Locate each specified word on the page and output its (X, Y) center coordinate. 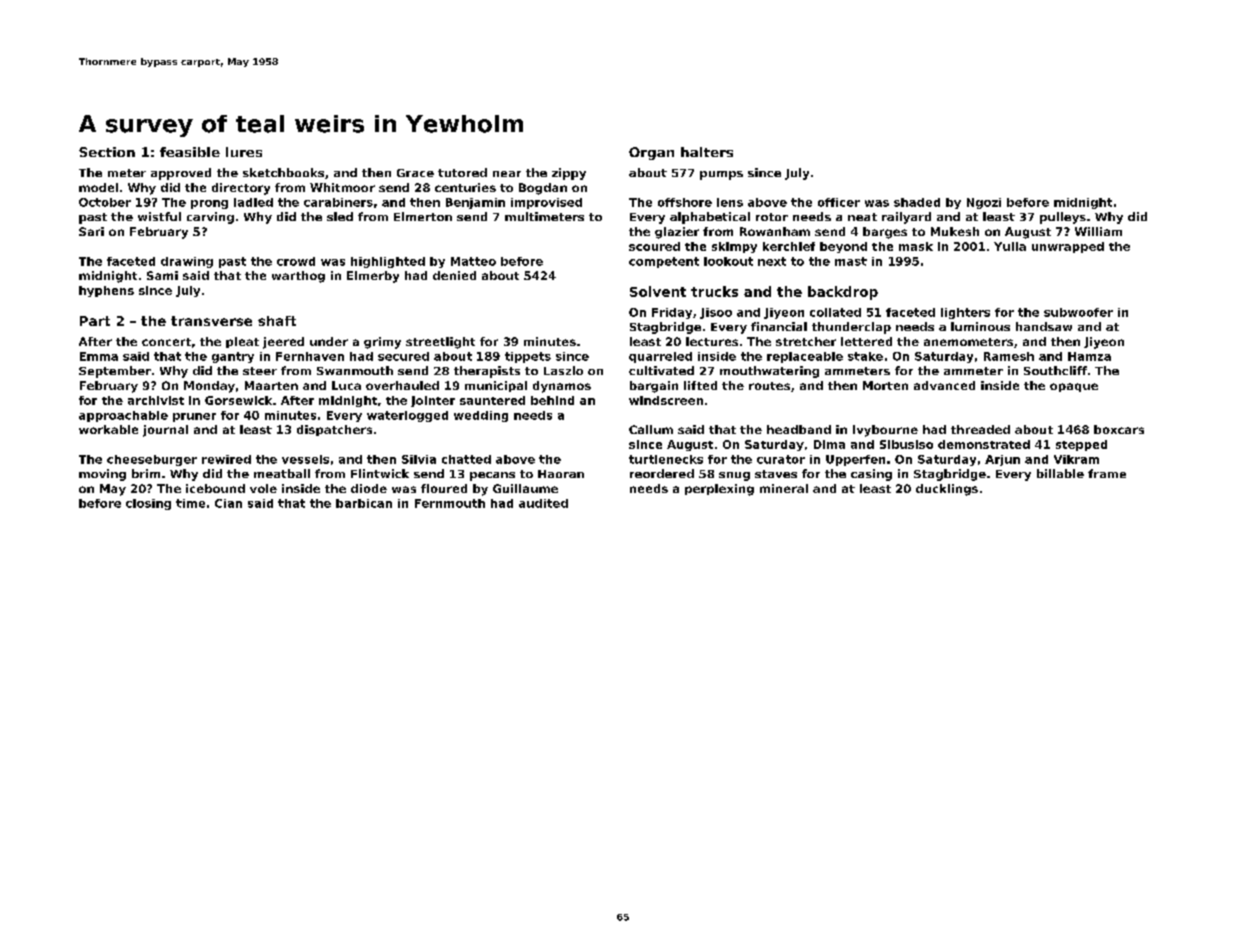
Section (107, 152)
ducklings (947, 490)
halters (707, 152)
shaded (917, 202)
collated (835, 312)
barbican (364, 503)
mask (916, 246)
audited (543, 503)
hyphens (106, 291)
